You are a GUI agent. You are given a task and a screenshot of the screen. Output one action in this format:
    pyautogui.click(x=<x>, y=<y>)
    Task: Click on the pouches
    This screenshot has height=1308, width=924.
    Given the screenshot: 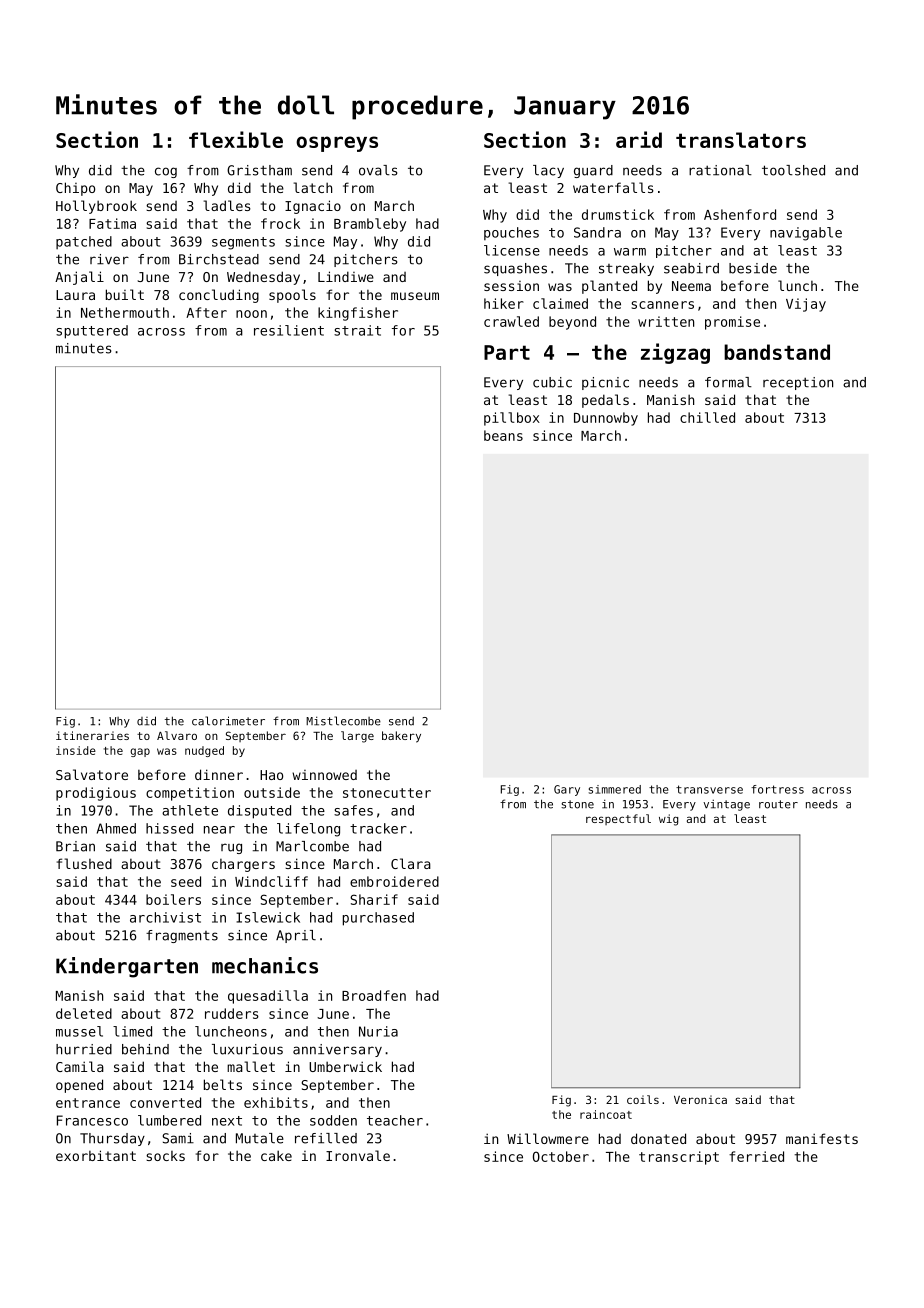 What is the action you would take?
    pyautogui.click(x=511, y=233)
